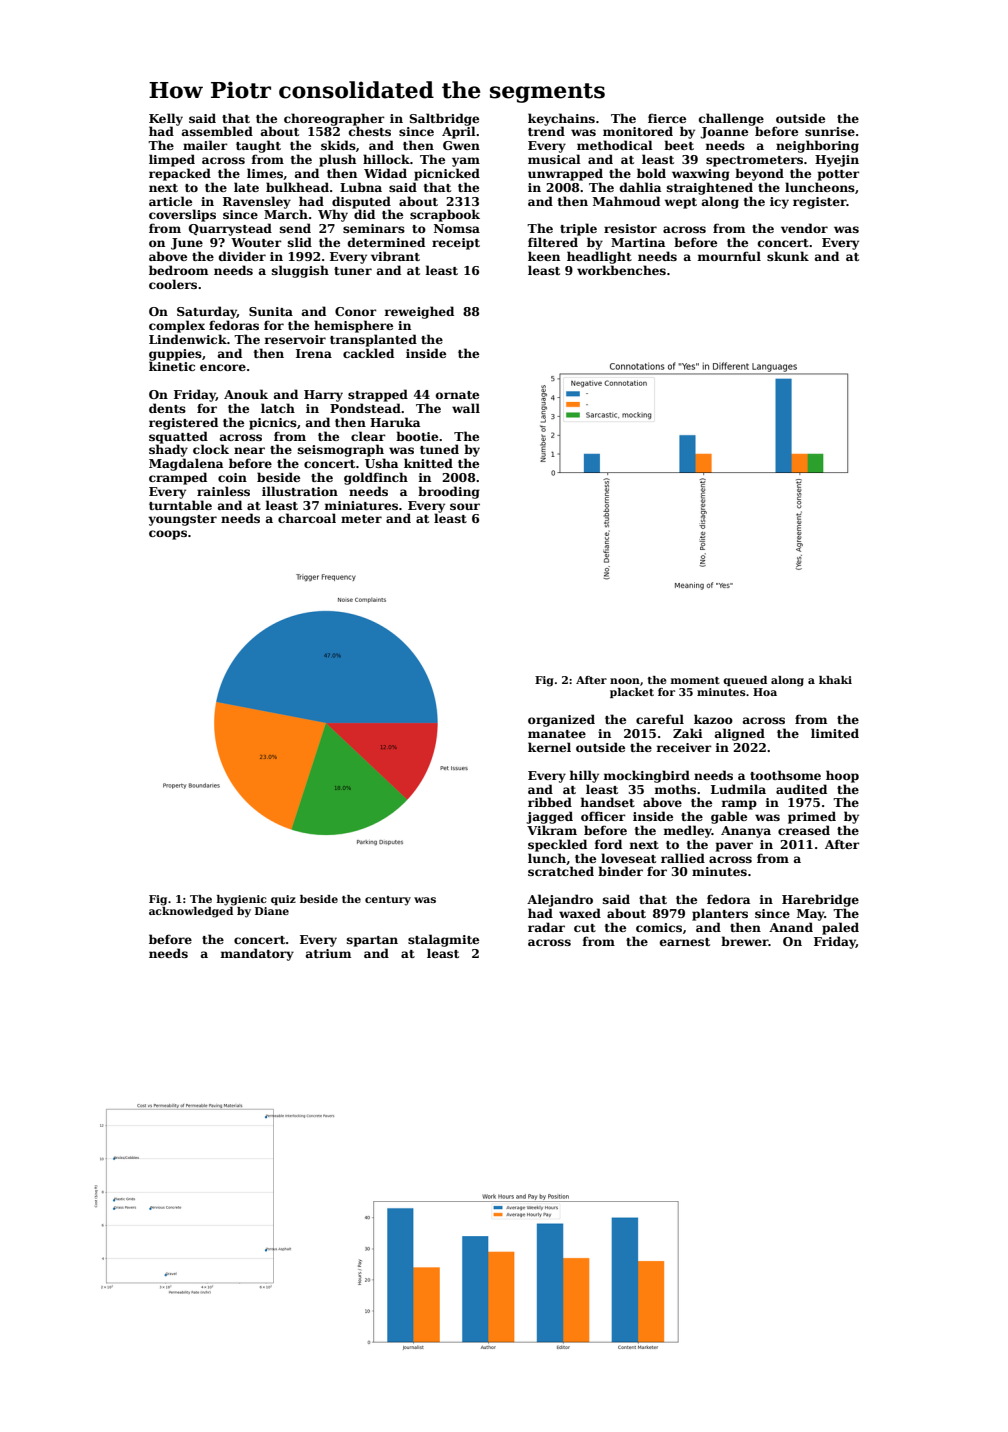 The height and width of the screenshot is (1432, 1008). Describe the element at coordinates (745, 941) in the screenshot. I see `brewer` at that location.
